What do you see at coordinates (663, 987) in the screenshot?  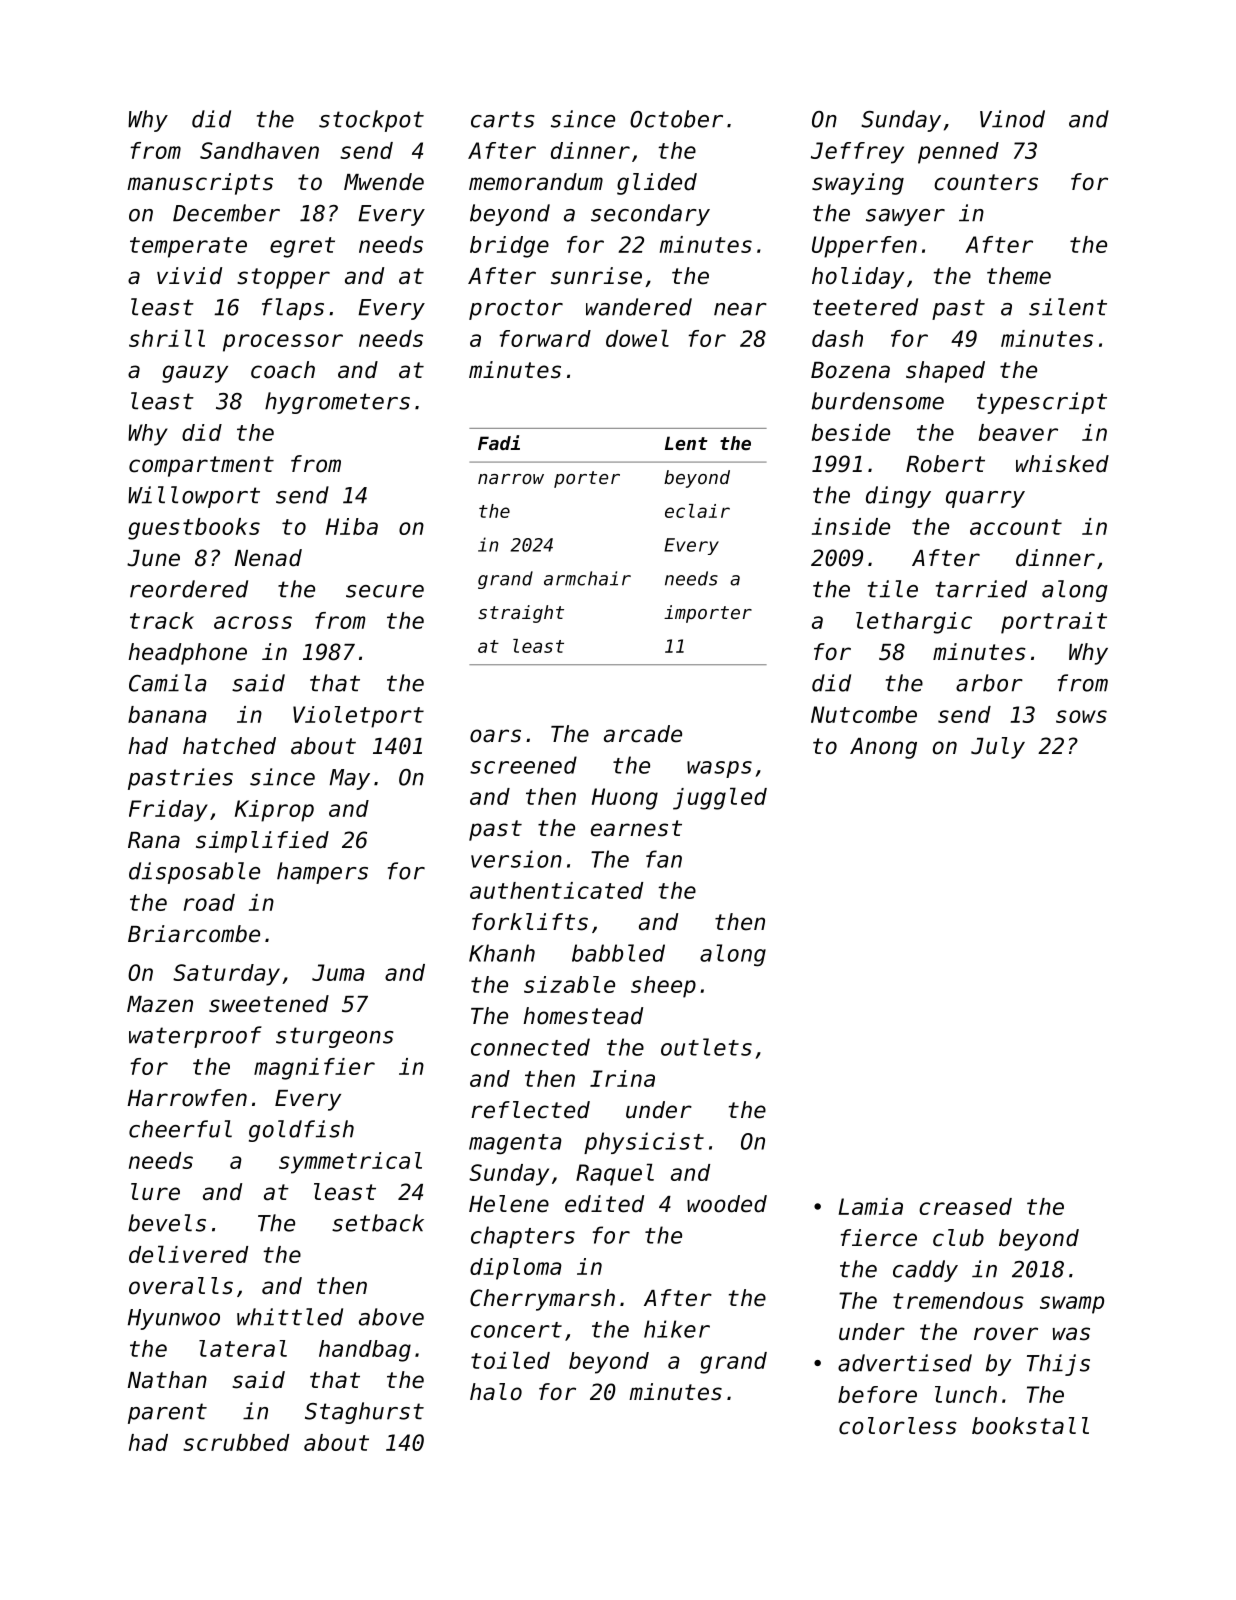 I see `sheep` at bounding box center [663, 987].
